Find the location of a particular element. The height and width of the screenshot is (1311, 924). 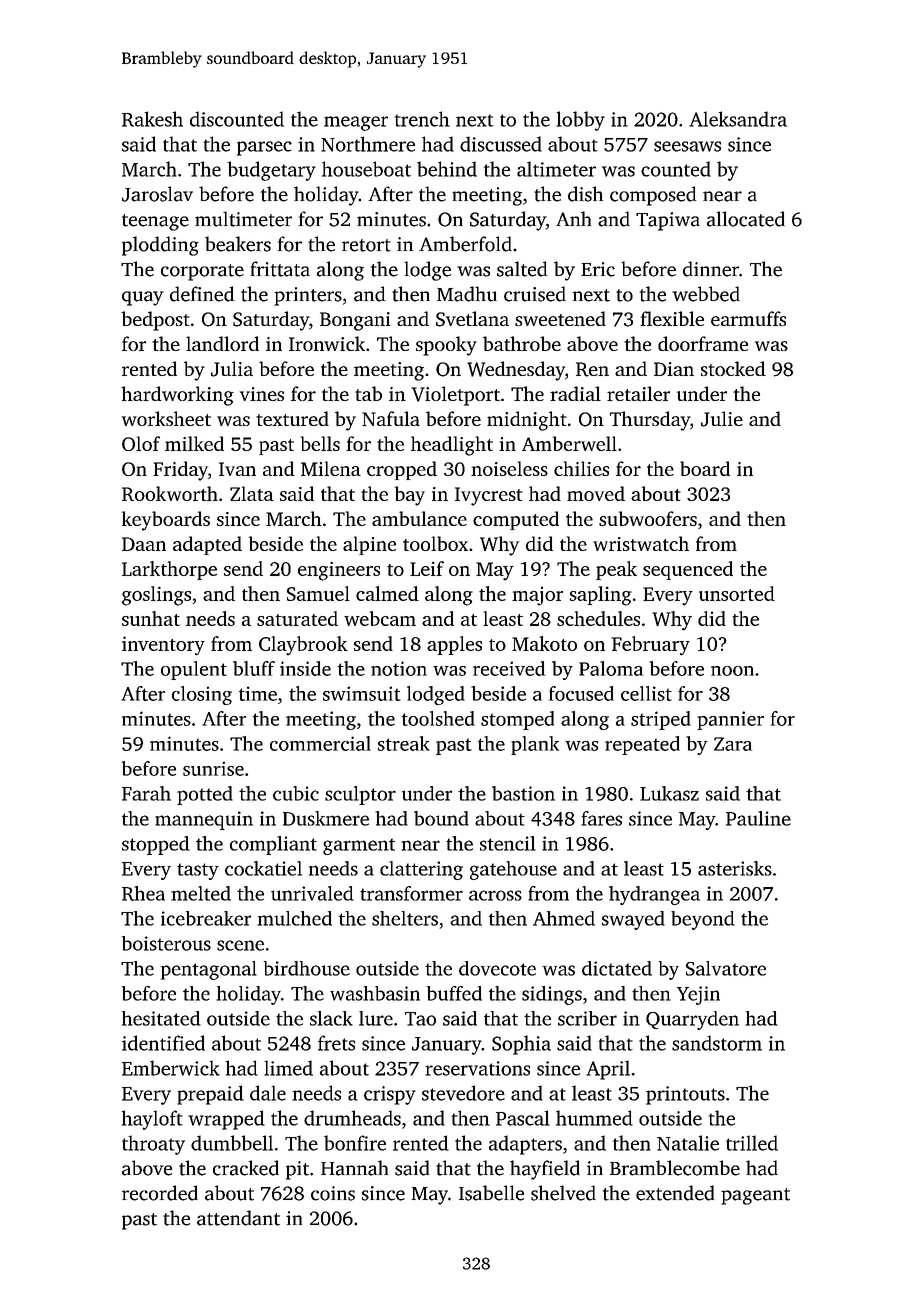

noon is located at coordinates (732, 671).
